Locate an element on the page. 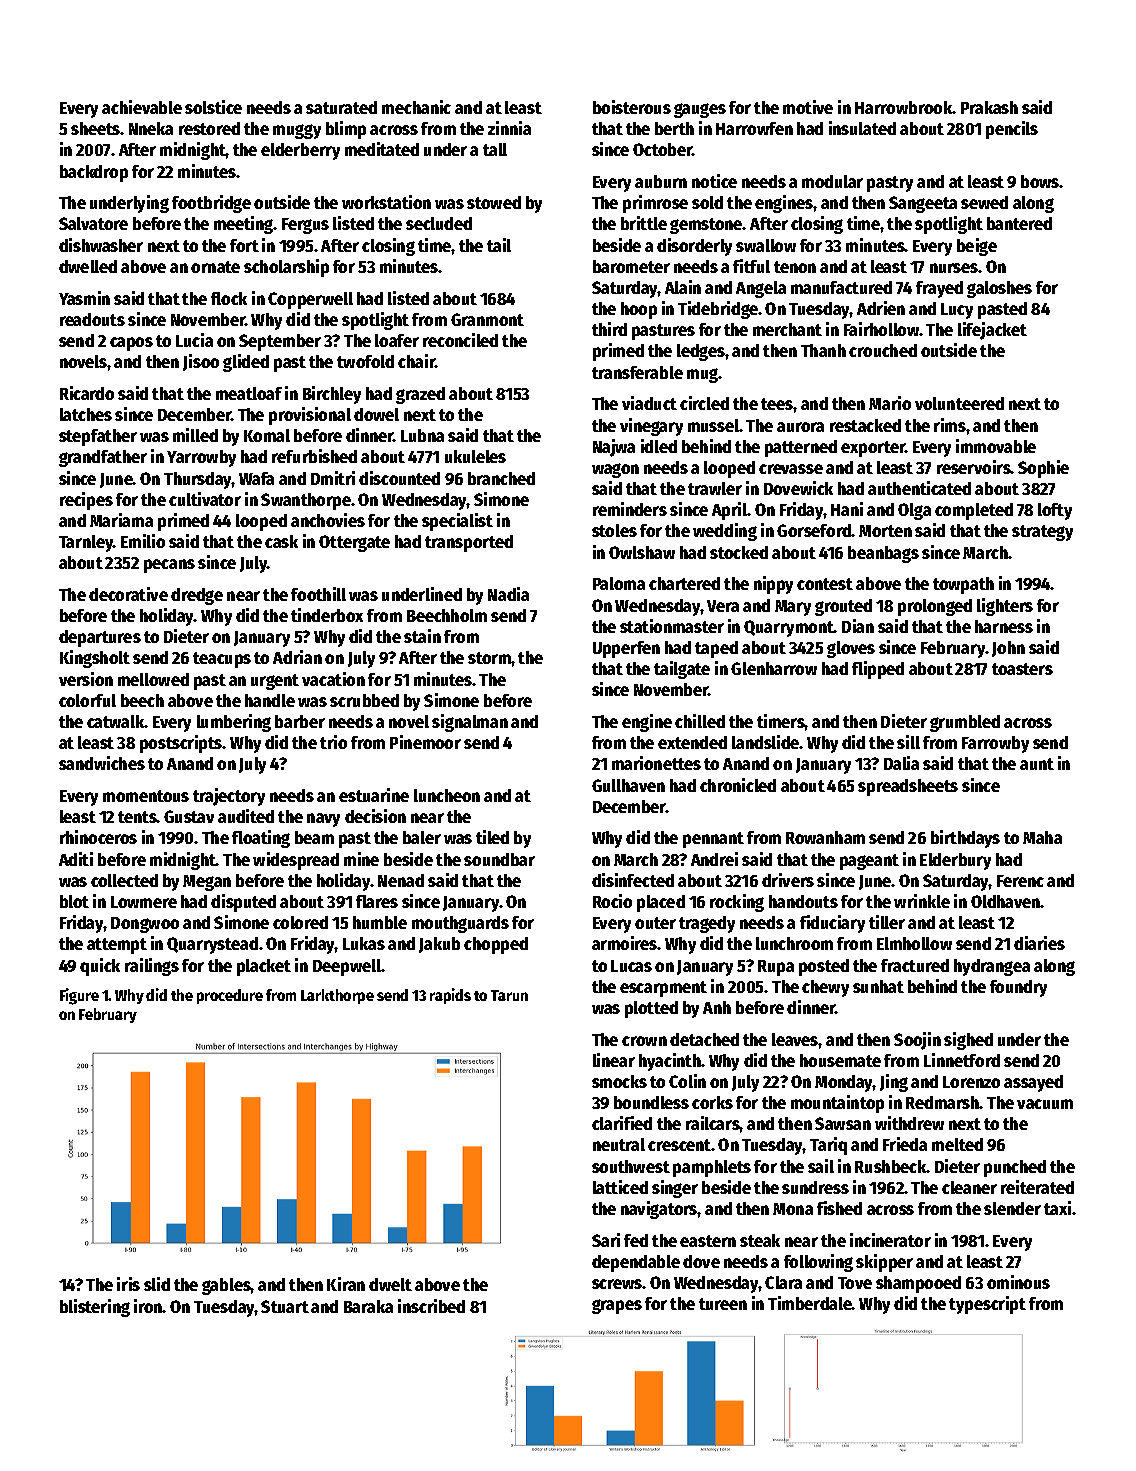  foundry is located at coordinates (1018, 988).
